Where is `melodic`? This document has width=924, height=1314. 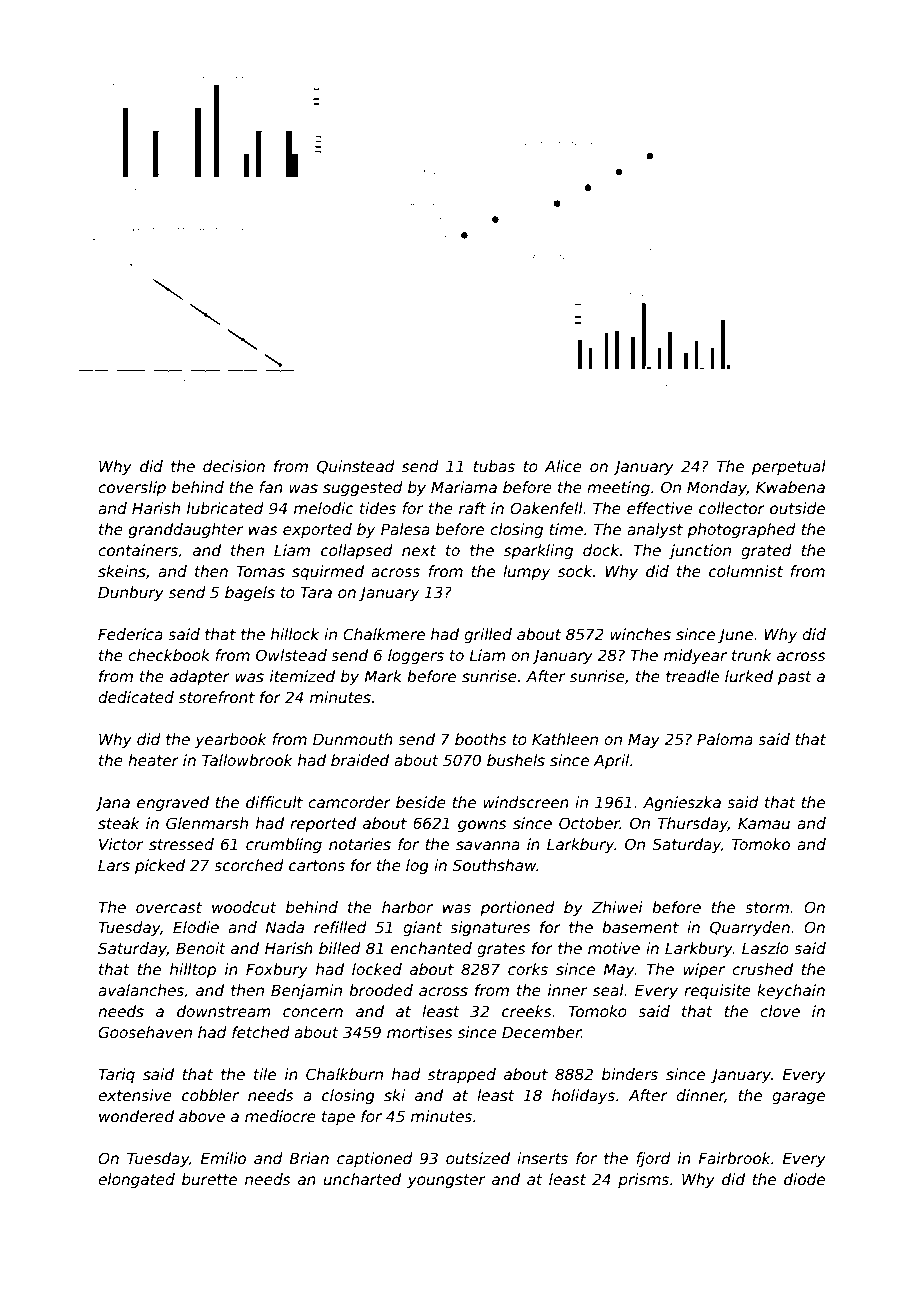 melodic is located at coordinates (324, 508).
